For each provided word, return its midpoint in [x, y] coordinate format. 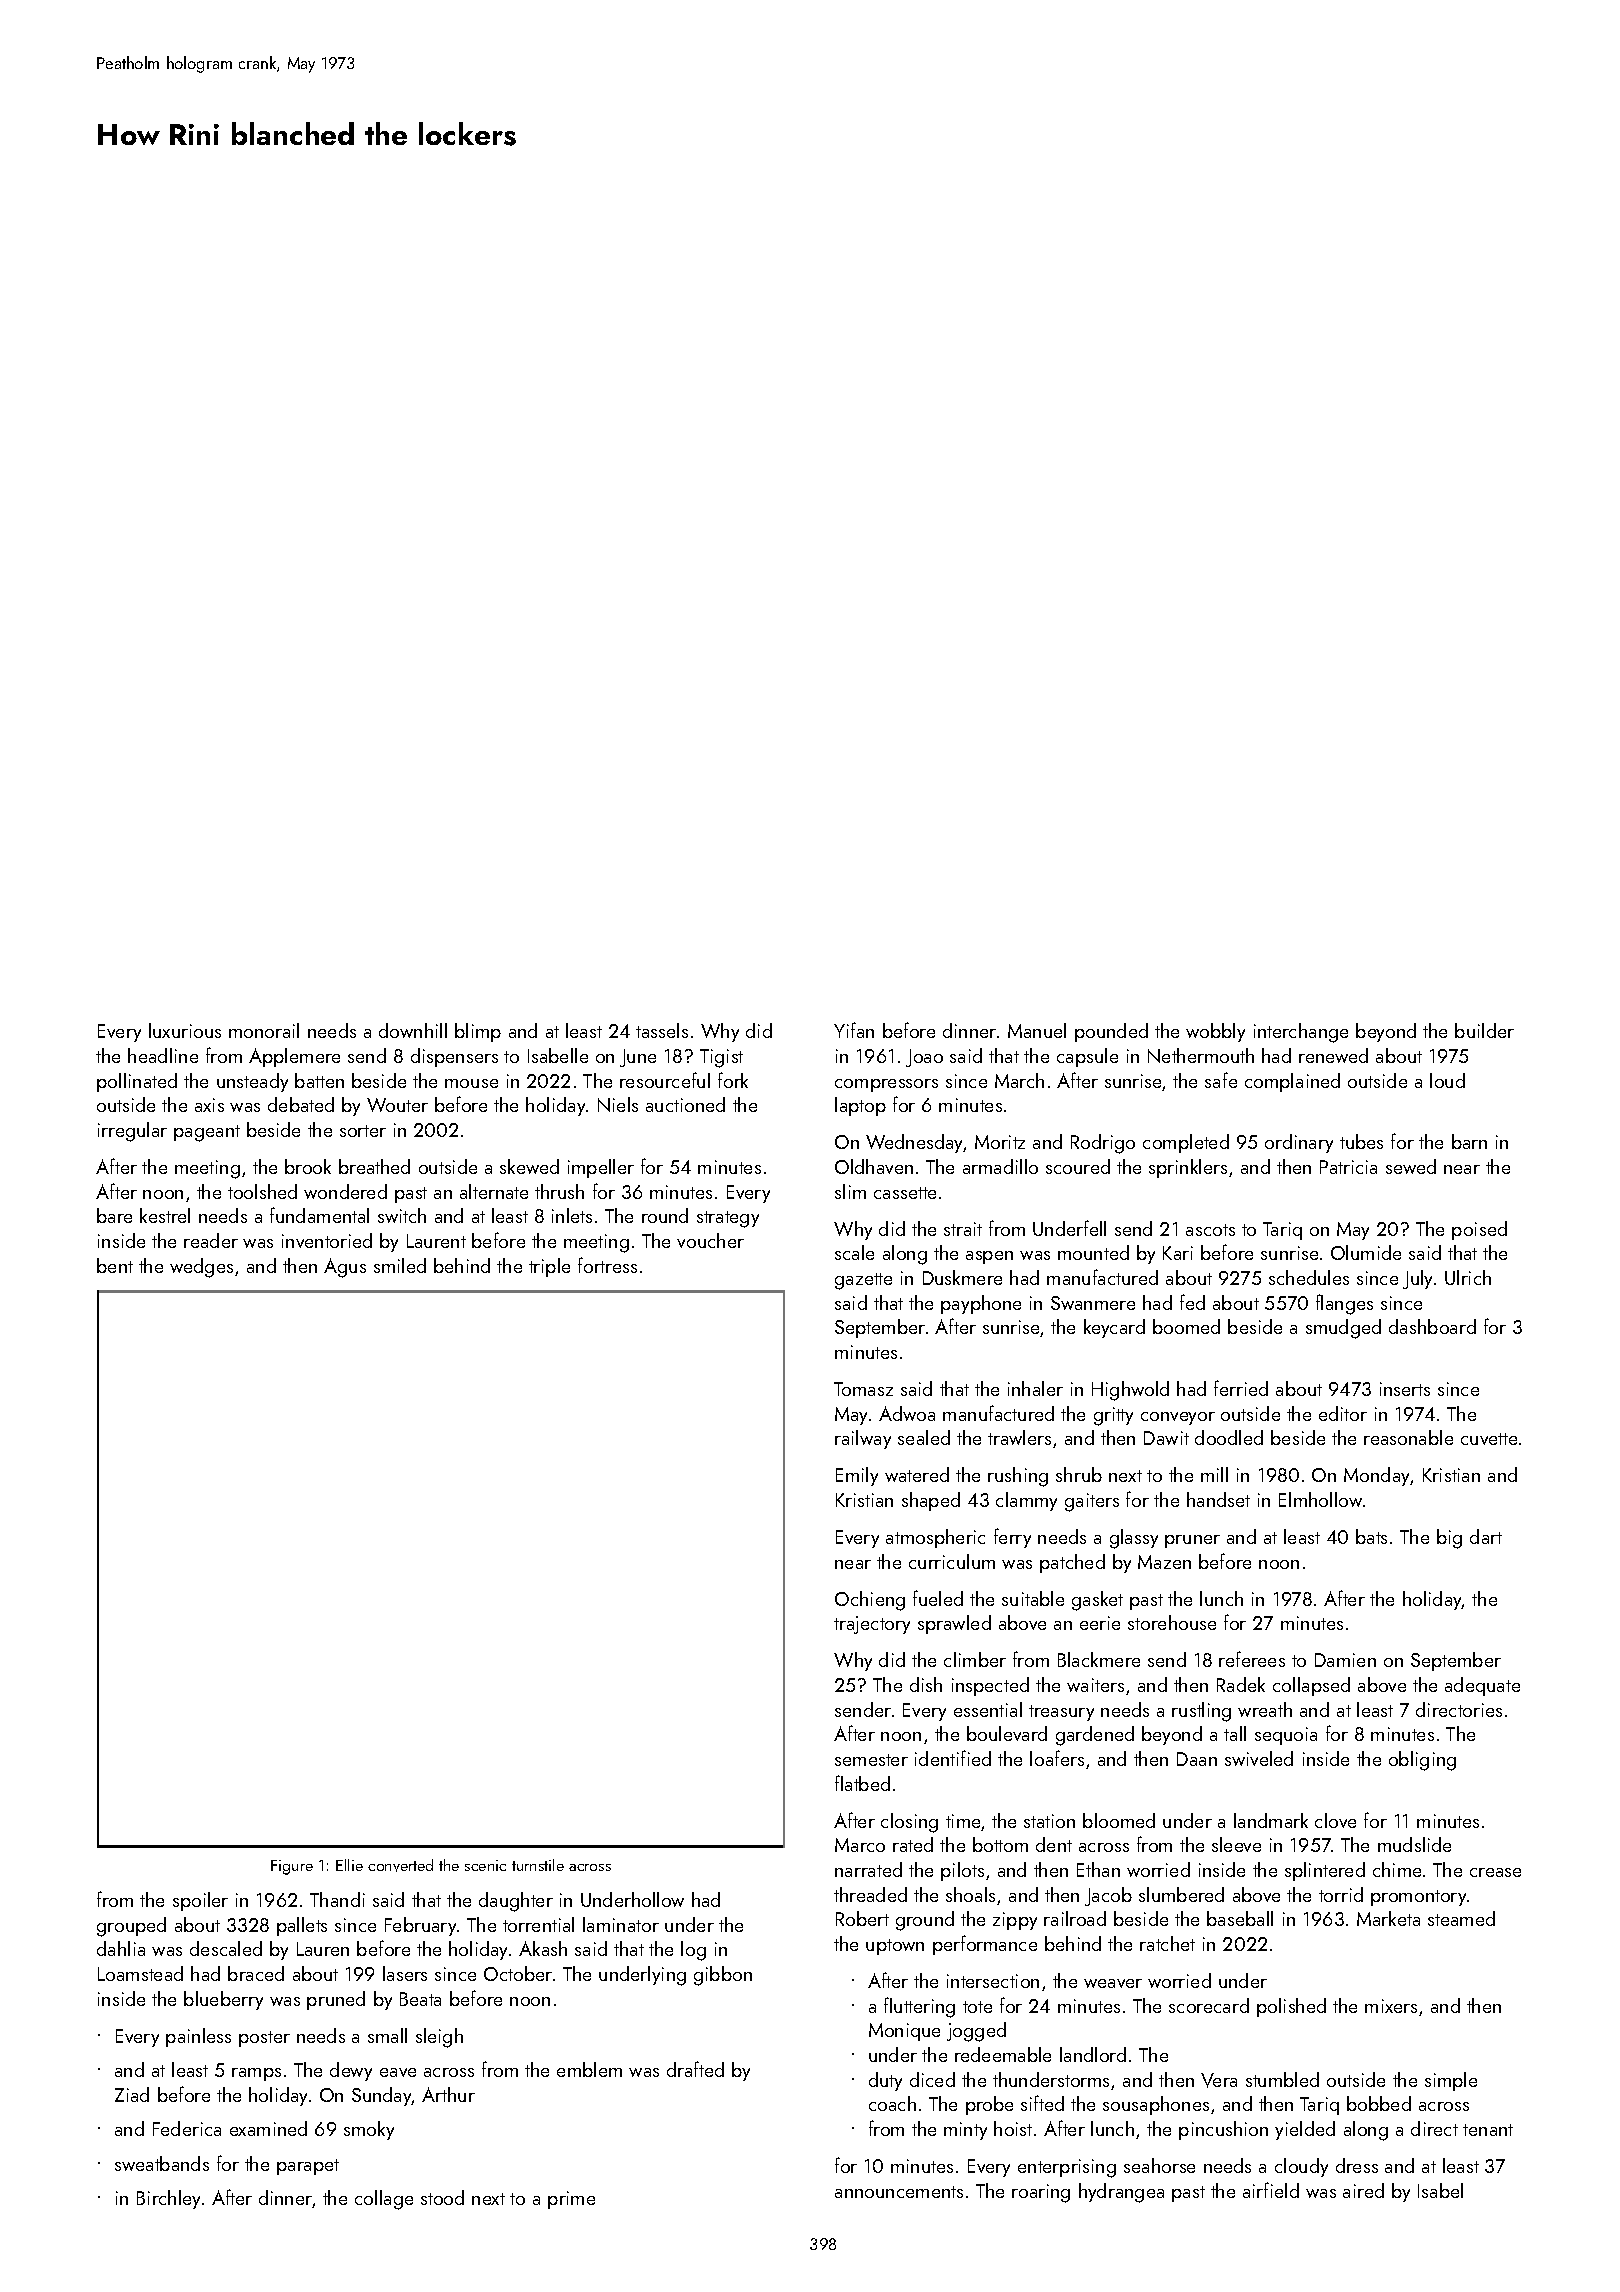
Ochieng [870, 1601]
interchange [1301, 1033]
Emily [857, 1476]
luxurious [185, 1030]
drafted [695, 2069]
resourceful [665, 1080]
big [1449, 1539]
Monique [904, 2032]
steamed [1461, 1918]
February [420, 1926]
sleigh [439, 2038]
